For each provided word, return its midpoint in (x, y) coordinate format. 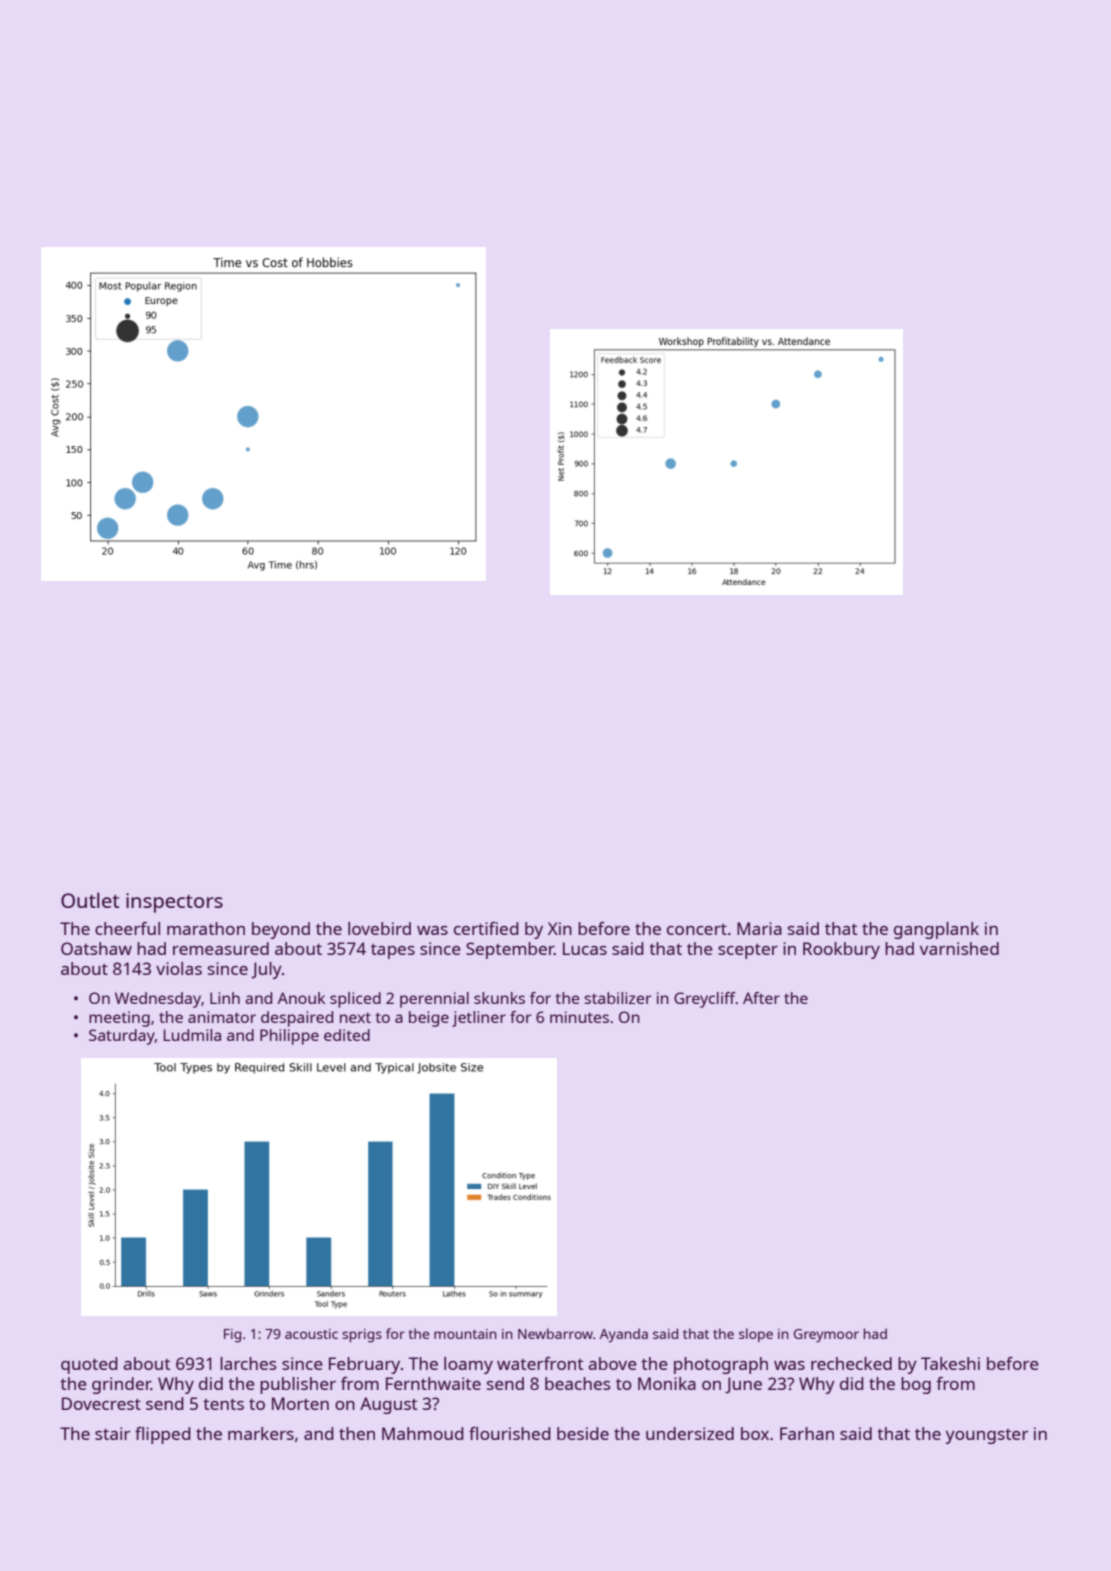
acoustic (311, 1334)
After (761, 998)
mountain (465, 1334)
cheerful (127, 928)
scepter (748, 951)
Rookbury (841, 950)
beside (583, 1433)
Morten (300, 1403)
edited (347, 1035)
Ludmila (192, 1035)
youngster (987, 1436)
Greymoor (826, 1336)
